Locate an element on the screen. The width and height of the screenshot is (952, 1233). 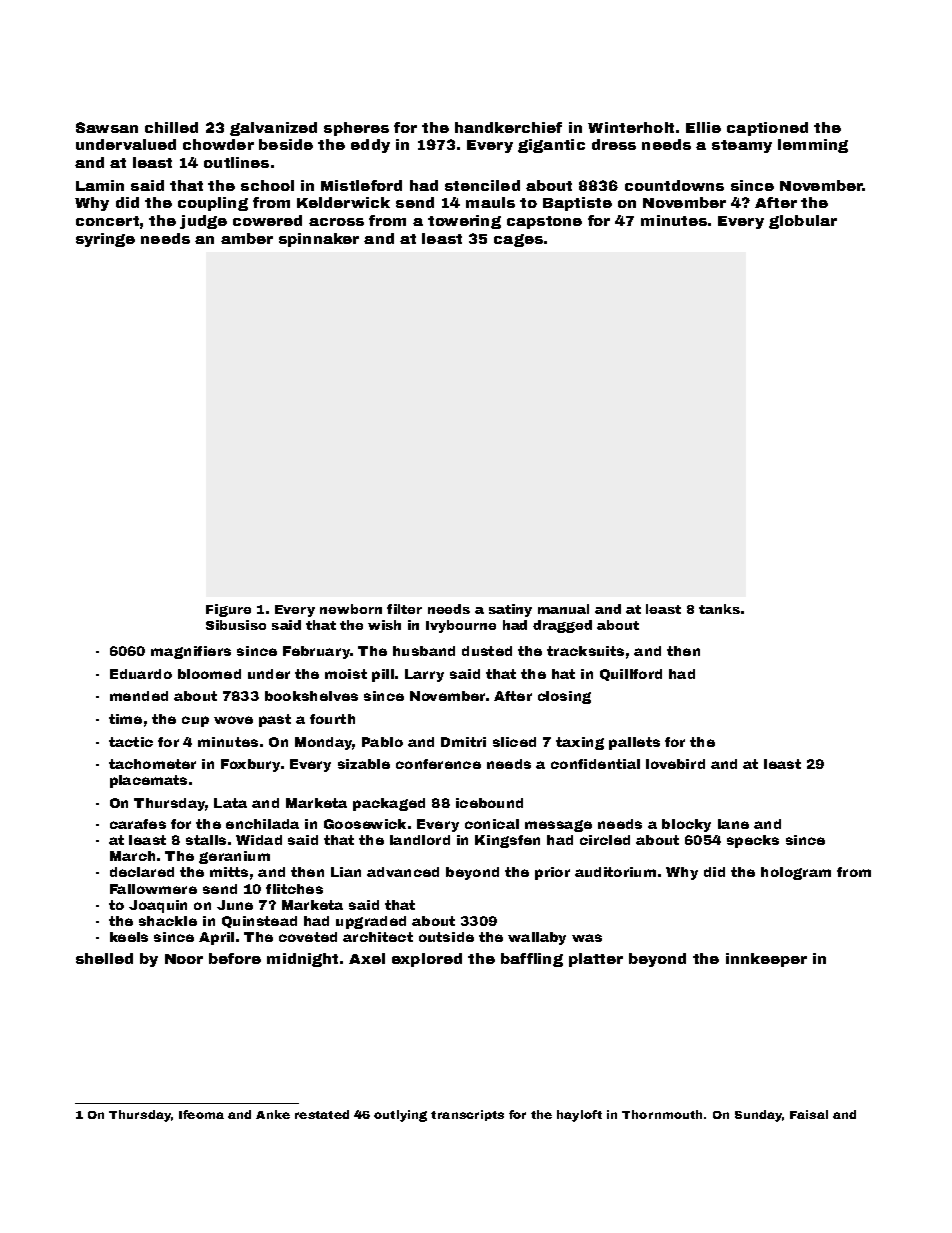
packaged is located at coordinates (389, 804).
